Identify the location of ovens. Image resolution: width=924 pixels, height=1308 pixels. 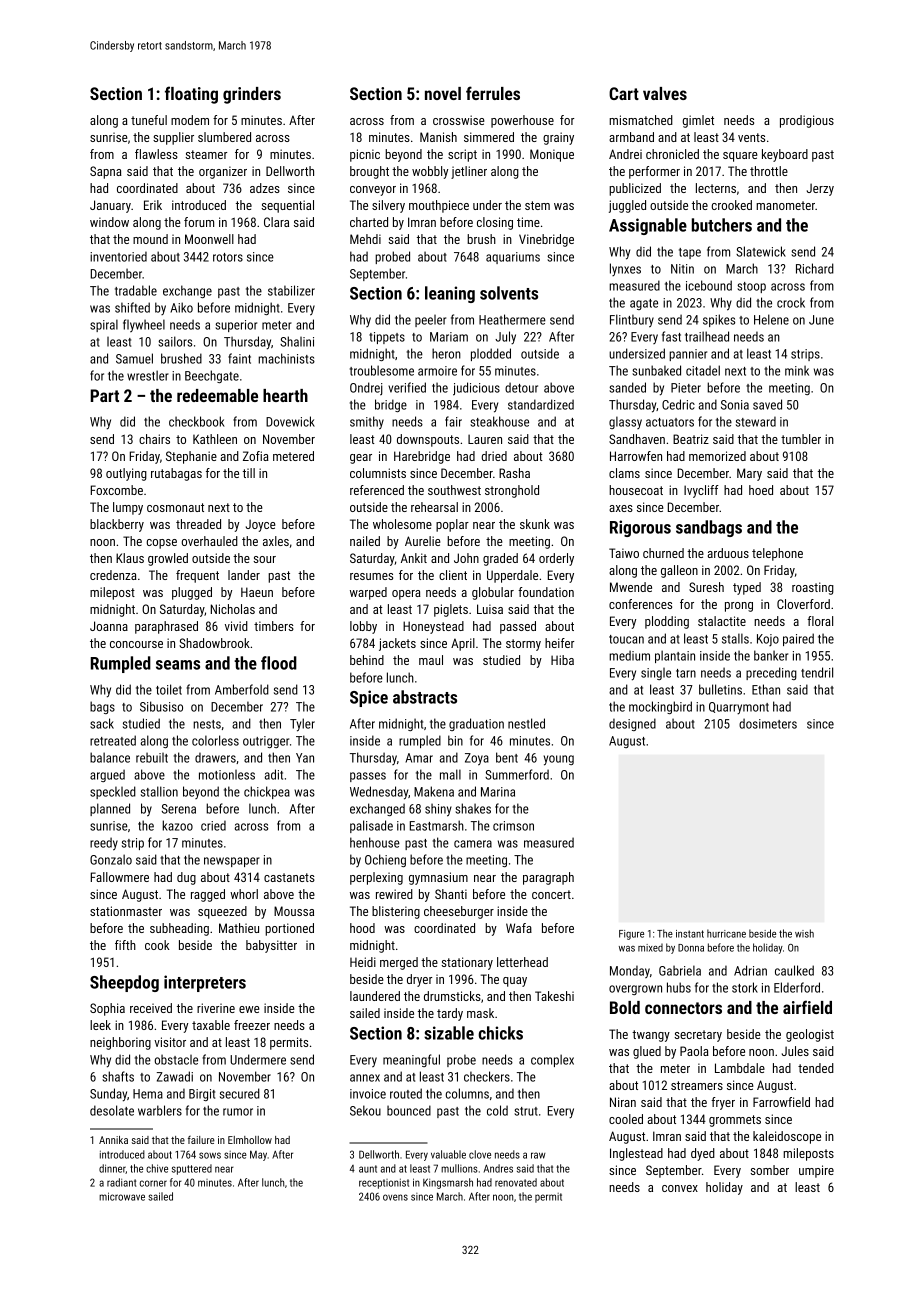
(395, 1197).
